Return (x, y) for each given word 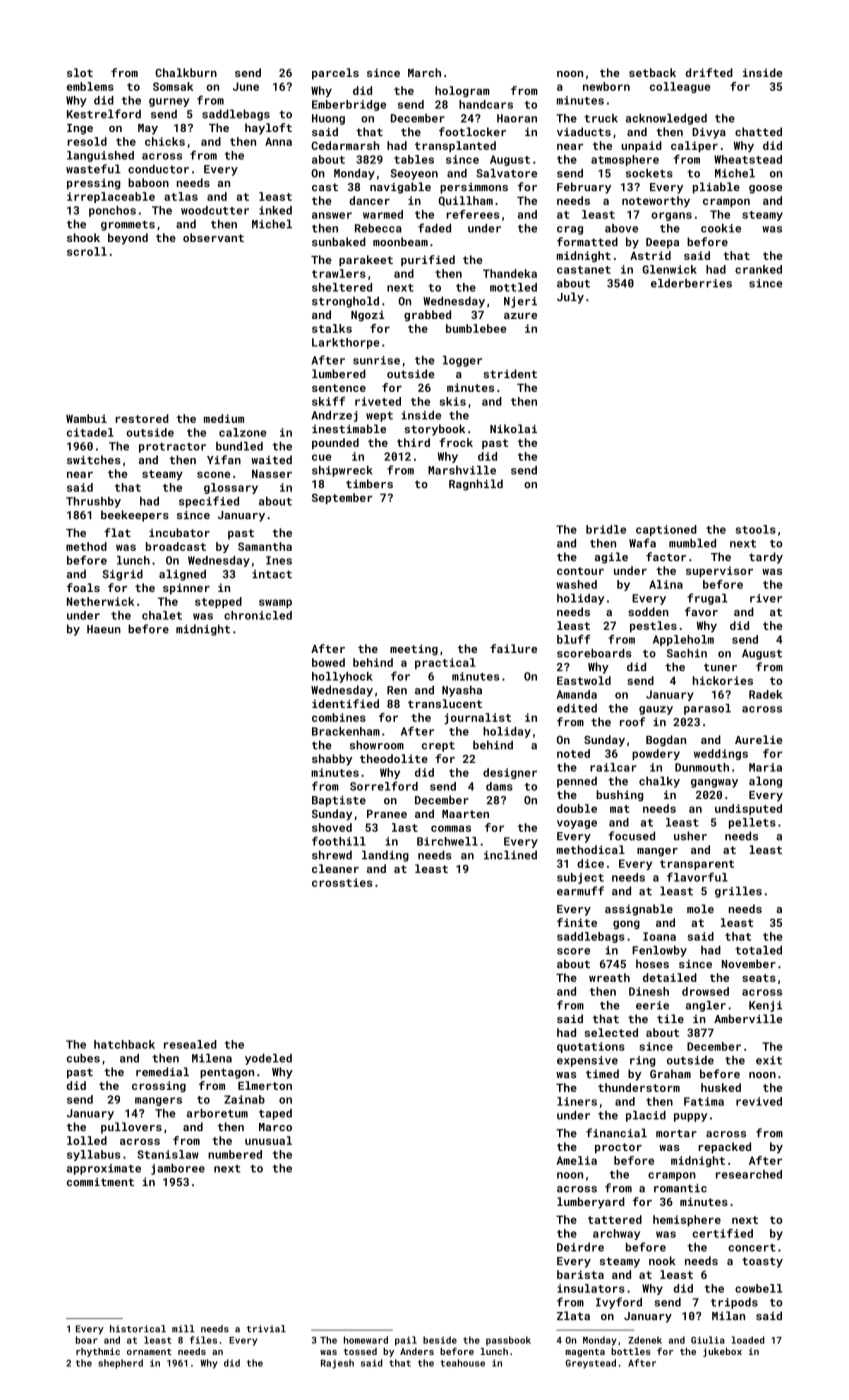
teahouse (463, 1363)
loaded (748, 1340)
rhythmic (98, 1352)
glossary (231, 488)
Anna (278, 141)
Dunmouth (702, 767)
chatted (758, 131)
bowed (328, 662)
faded (434, 228)
